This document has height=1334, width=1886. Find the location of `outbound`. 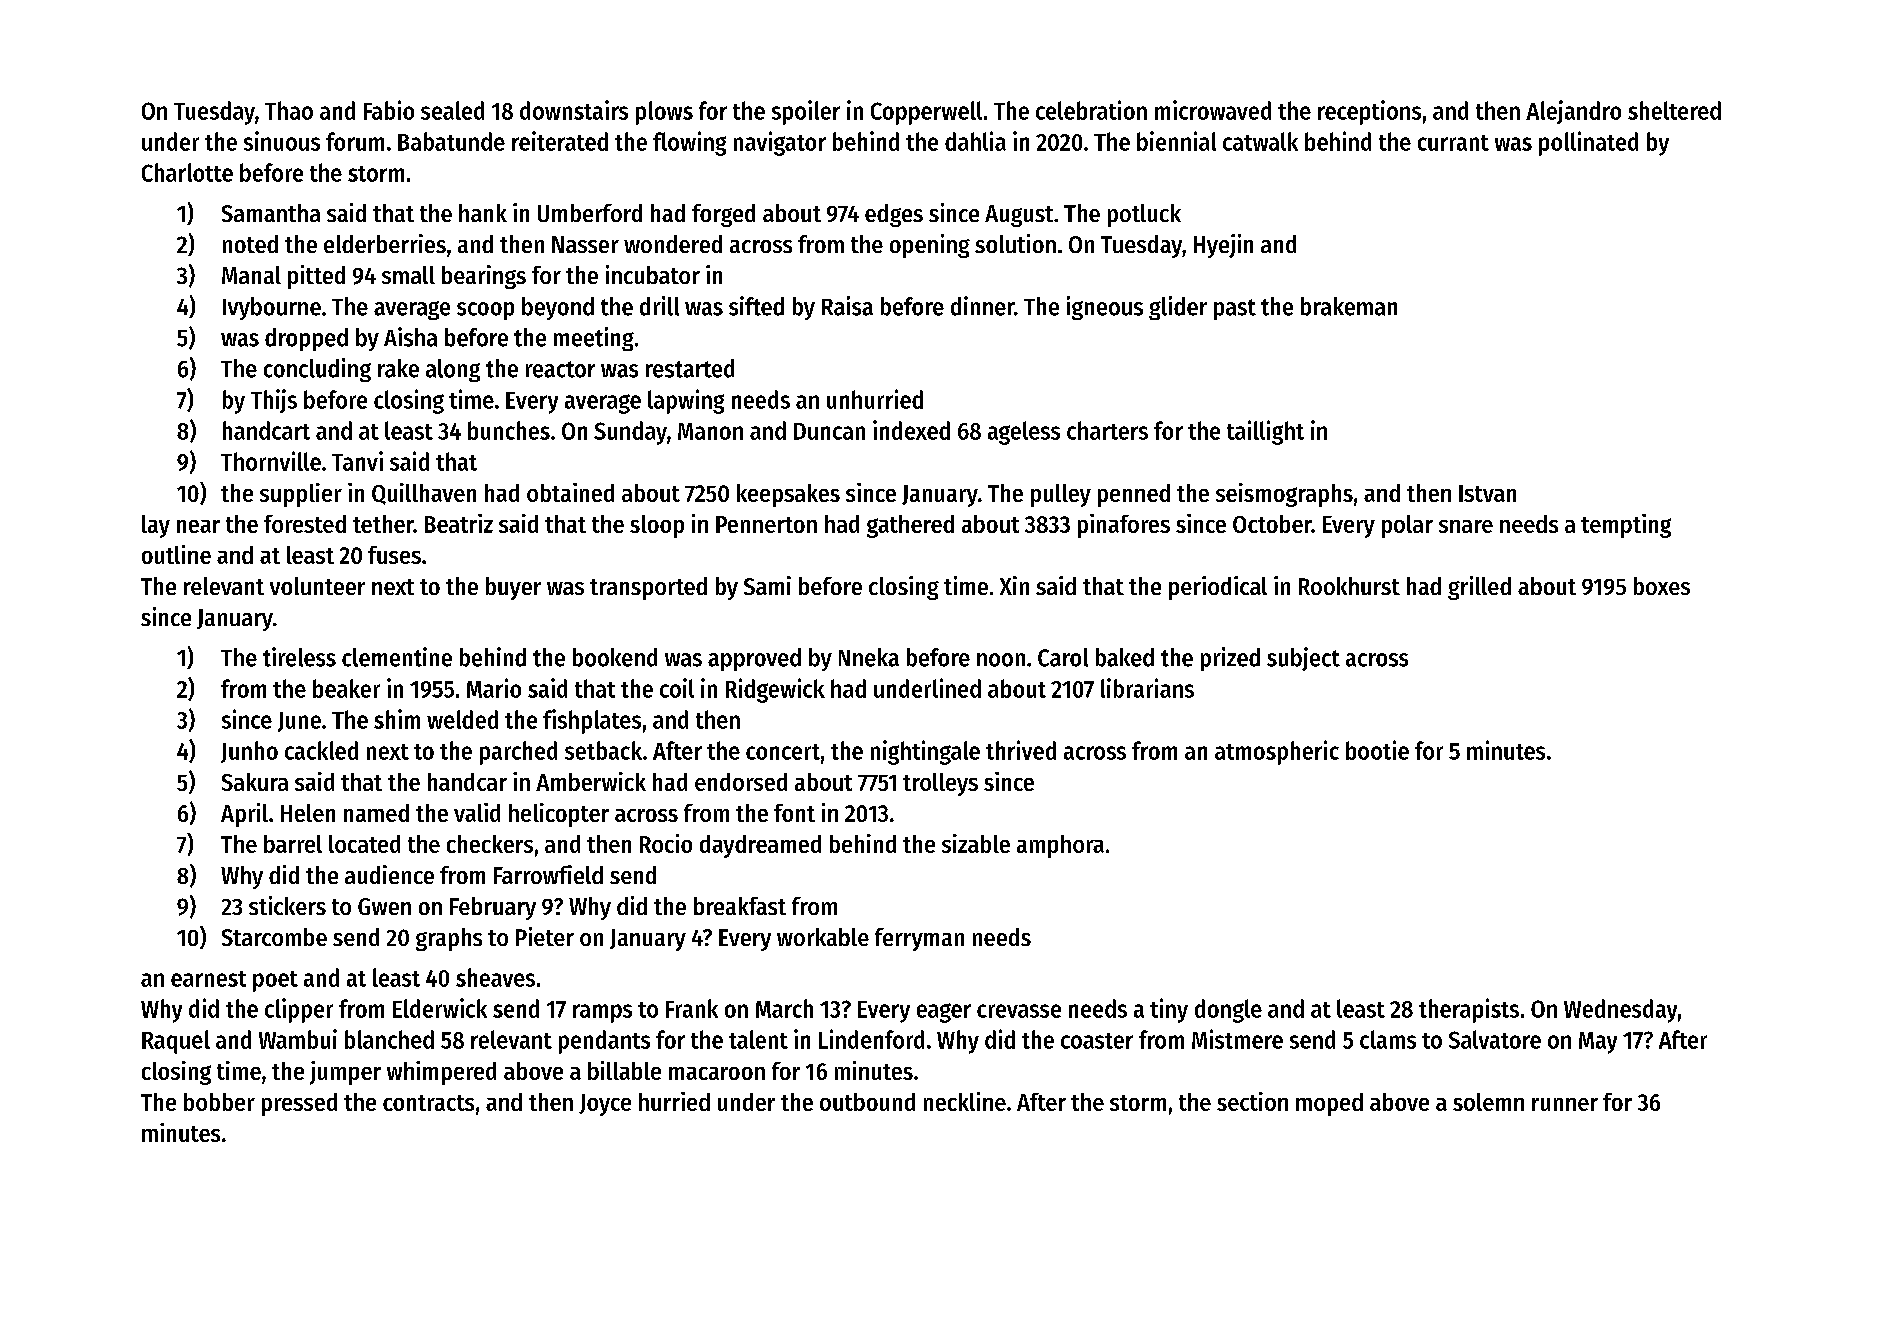

outbound is located at coordinates (867, 1102).
